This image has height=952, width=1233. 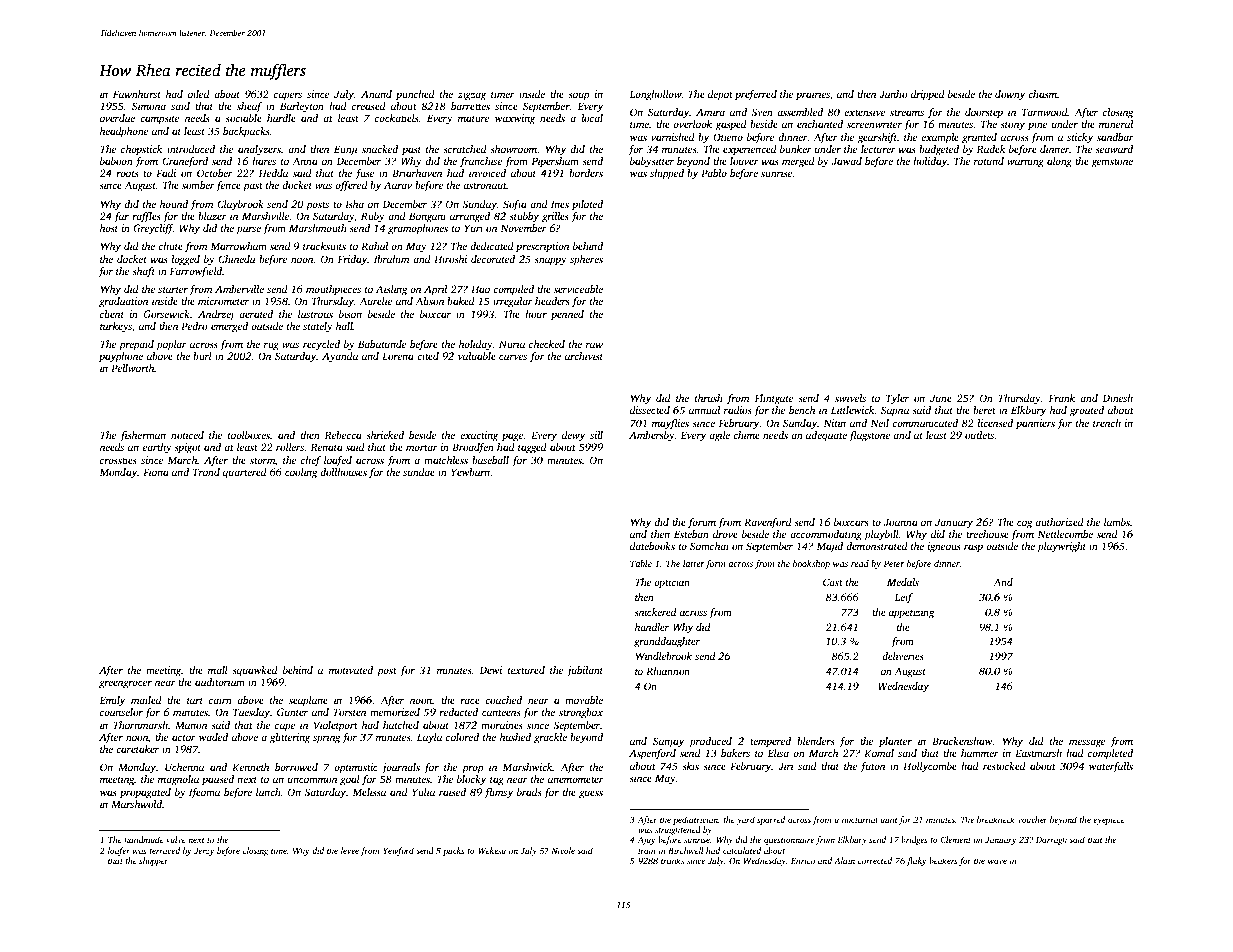 What do you see at coordinates (1042, 94) in the image?
I see `chasm` at bounding box center [1042, 94].
